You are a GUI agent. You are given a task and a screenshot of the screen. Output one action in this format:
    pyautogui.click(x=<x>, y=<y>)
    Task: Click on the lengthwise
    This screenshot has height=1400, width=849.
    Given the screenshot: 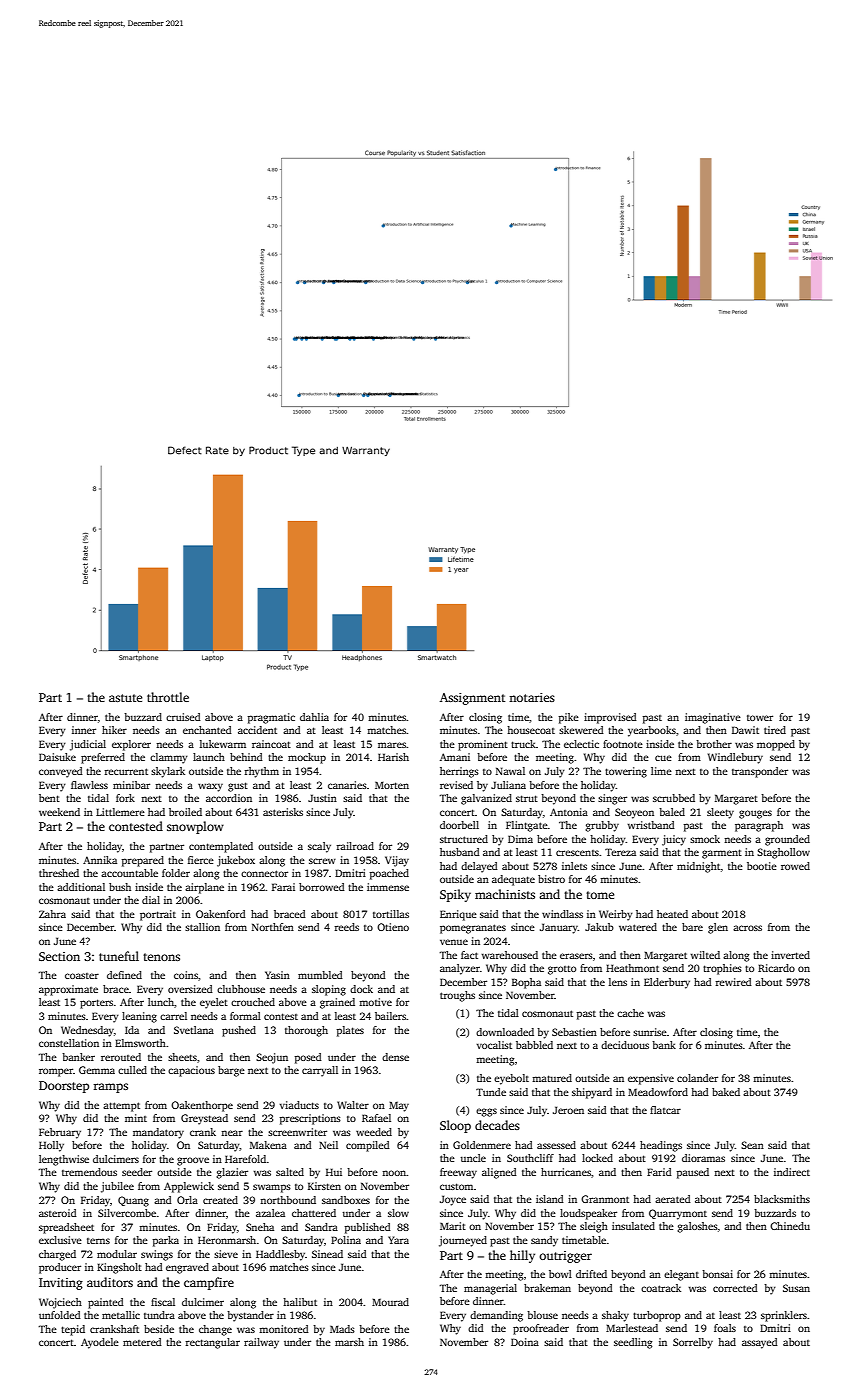 What is the action you would take?
    pyautogui.click(x=64, y=1160)
